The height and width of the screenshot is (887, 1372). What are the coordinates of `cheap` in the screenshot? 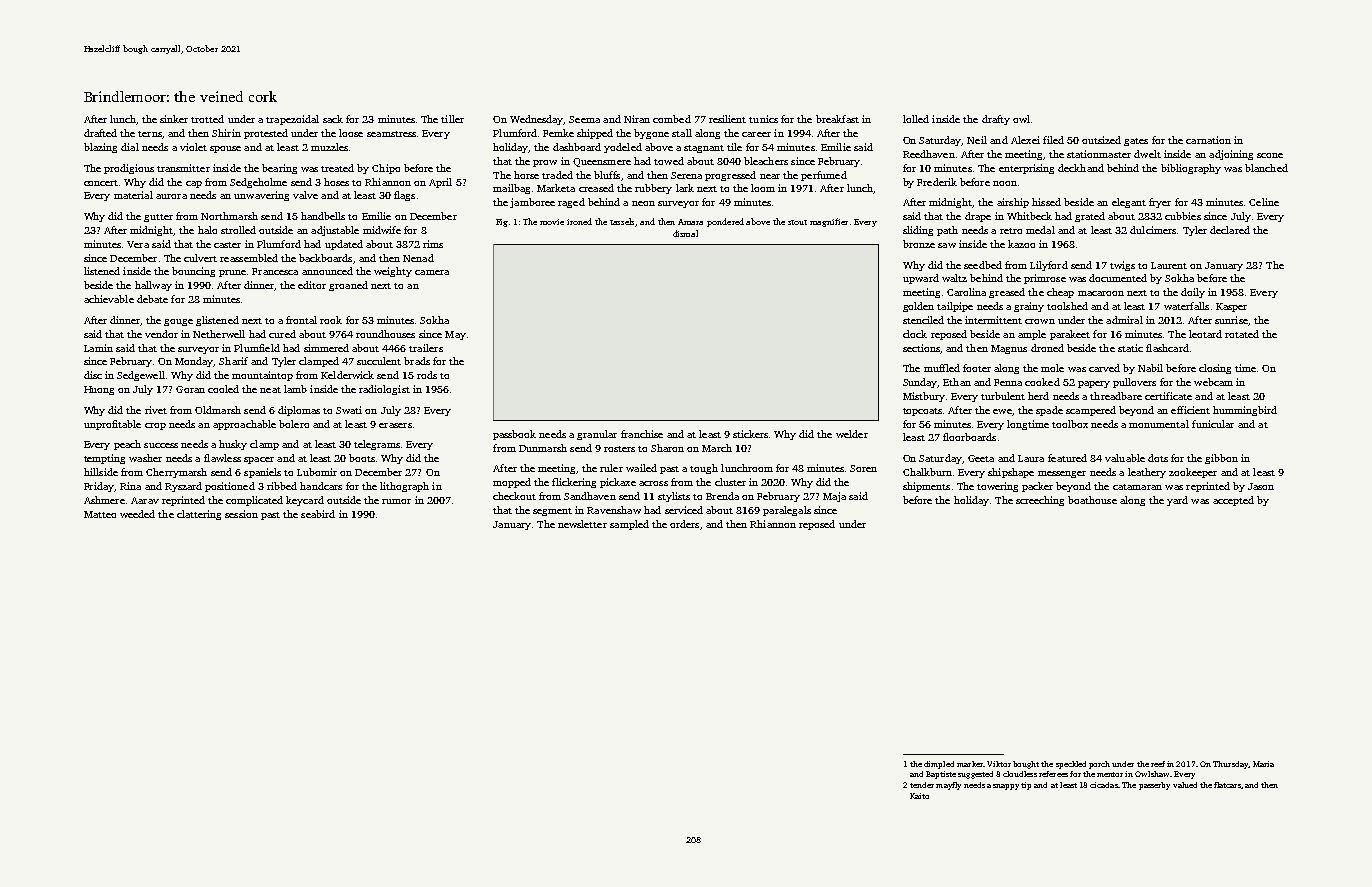 It's located at (1060, 293).
